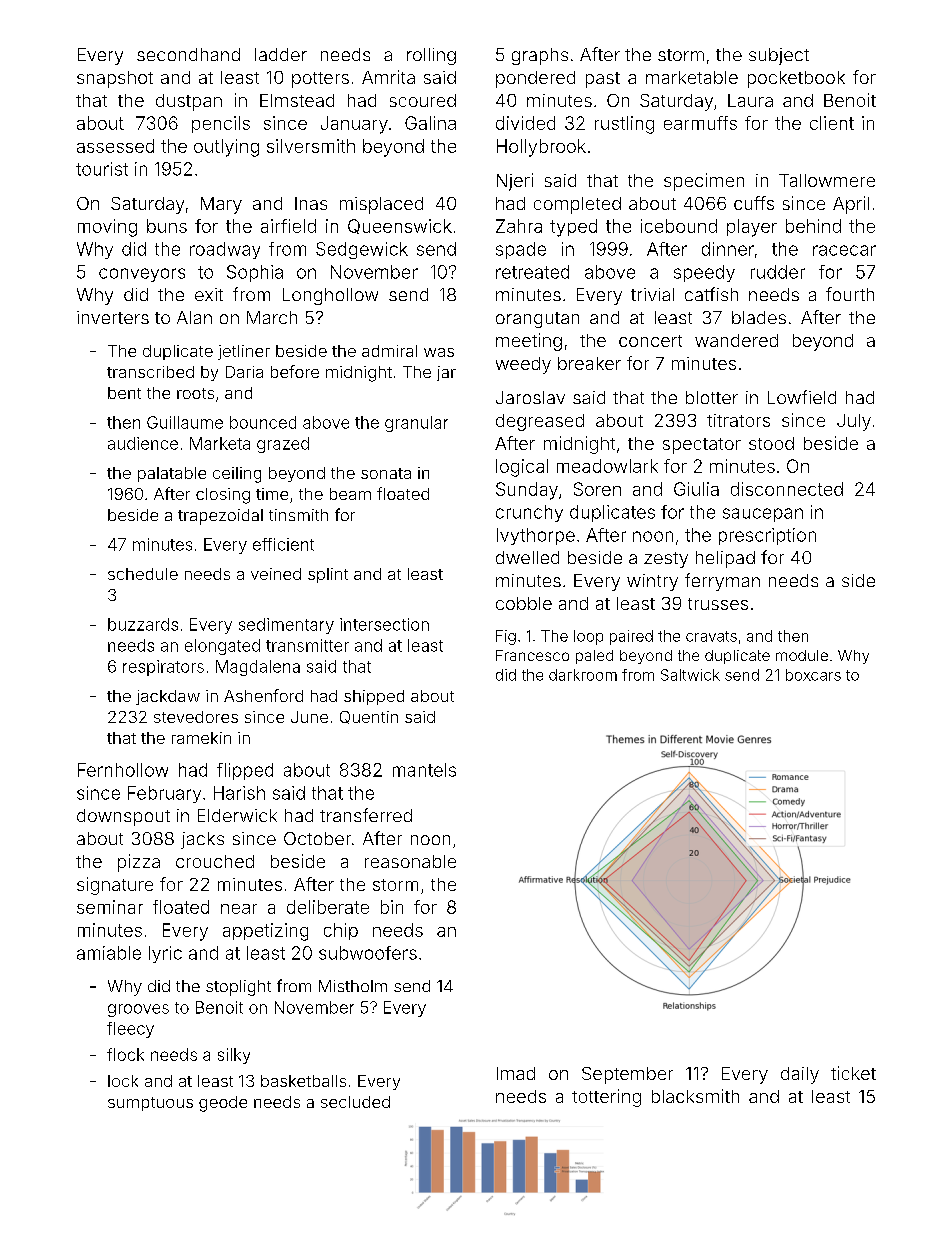  I want to click on Imad, so click(516, 1073).
